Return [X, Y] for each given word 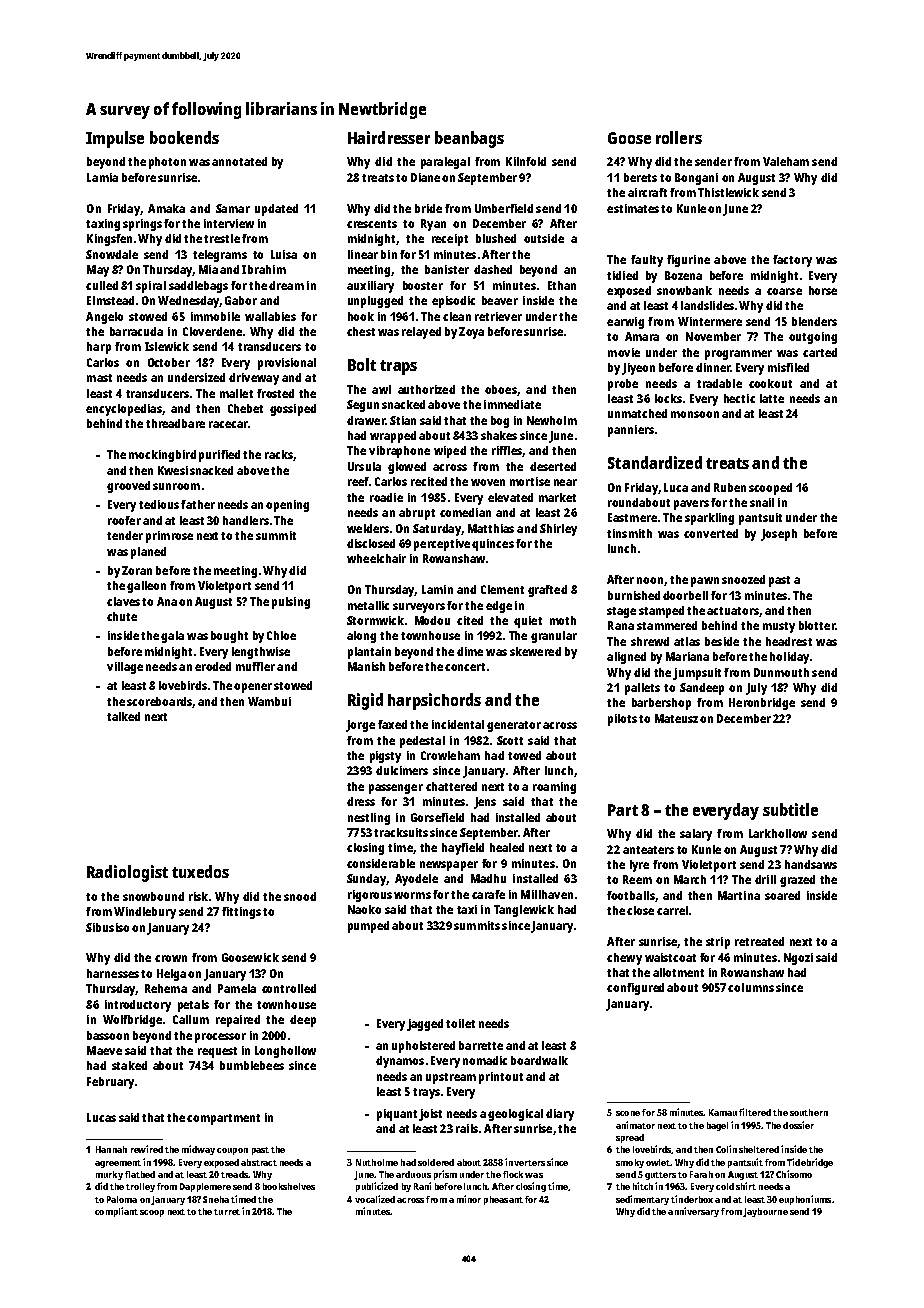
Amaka [166, 208]
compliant [116, 1212]
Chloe [281, 635]
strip [718, 943]
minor [469, 1199]
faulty [647, 261]
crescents [372, 224]
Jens [485, 803]
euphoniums [805, 1200]
